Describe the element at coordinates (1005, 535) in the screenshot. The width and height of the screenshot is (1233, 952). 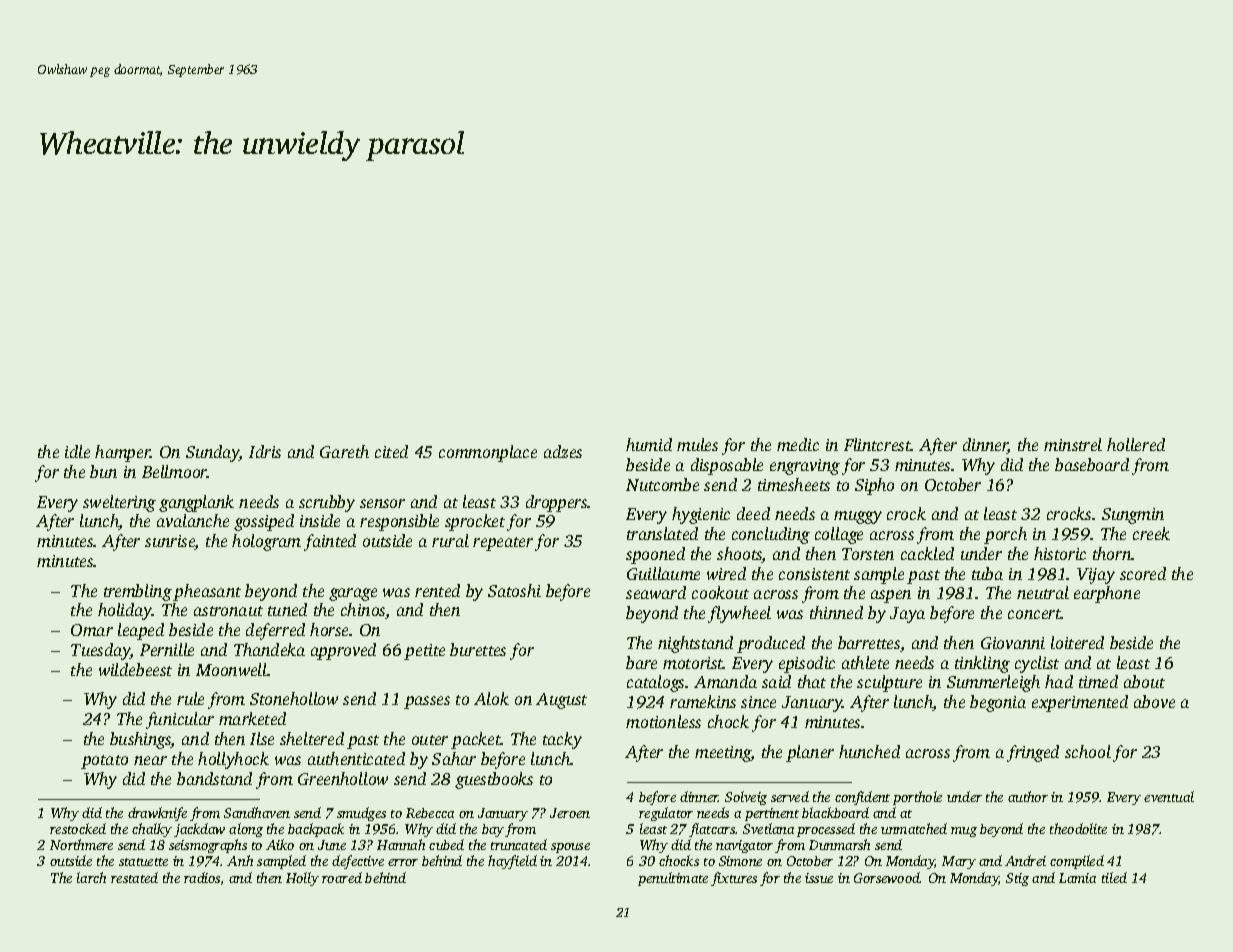
I see `porch` at that location.
